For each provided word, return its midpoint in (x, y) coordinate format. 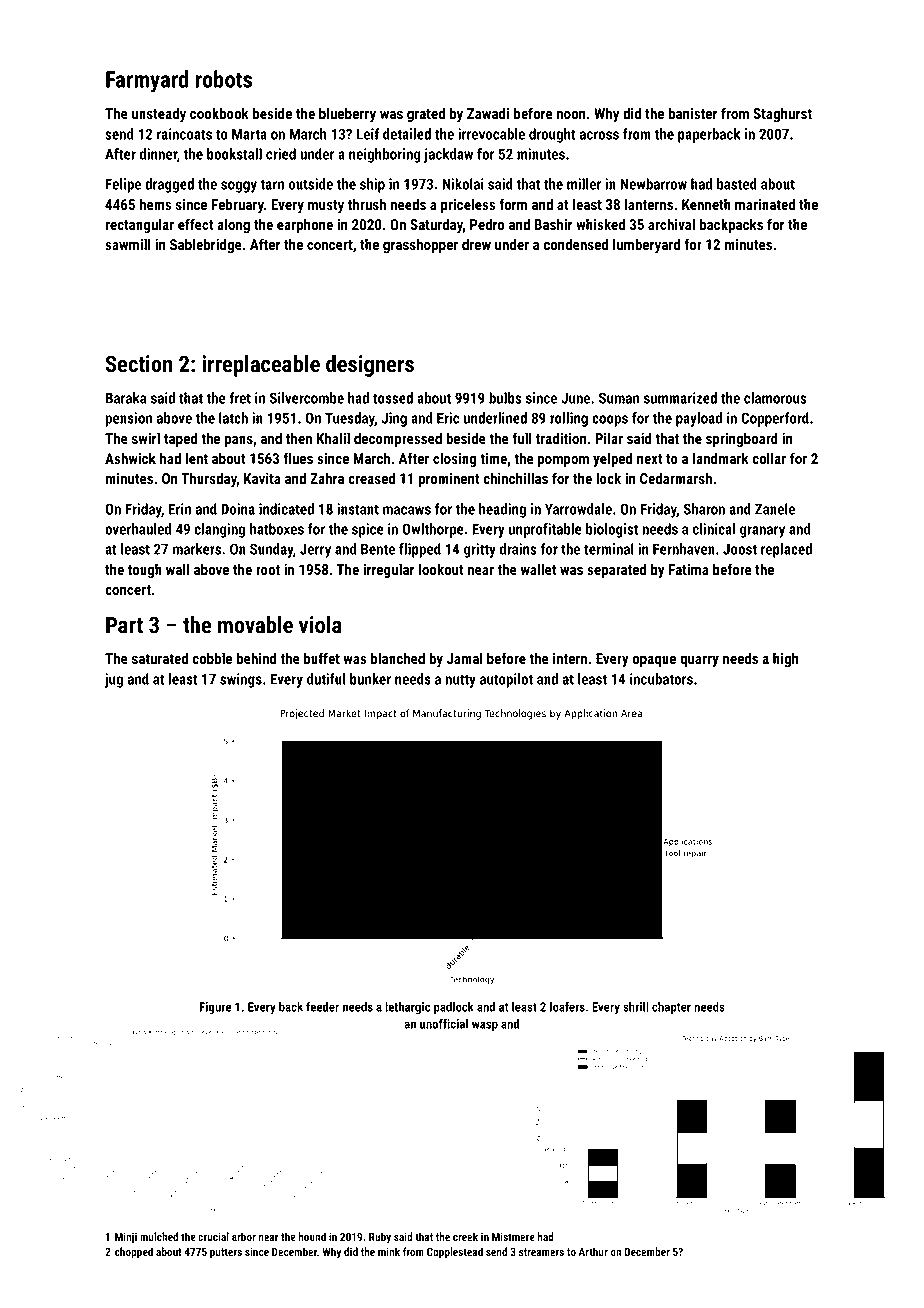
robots (223, 79)
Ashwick (130, 458)
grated (426, 114)
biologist (612, 530)
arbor (244, 1236)
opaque (654, 661)
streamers (541, 1252)
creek (465, 1236)
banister (693, 113)
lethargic (407, 1008)
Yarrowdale (578, 509)
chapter (671, 1008)
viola (320, 624)
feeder (322, 1006)
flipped (420, 550)
